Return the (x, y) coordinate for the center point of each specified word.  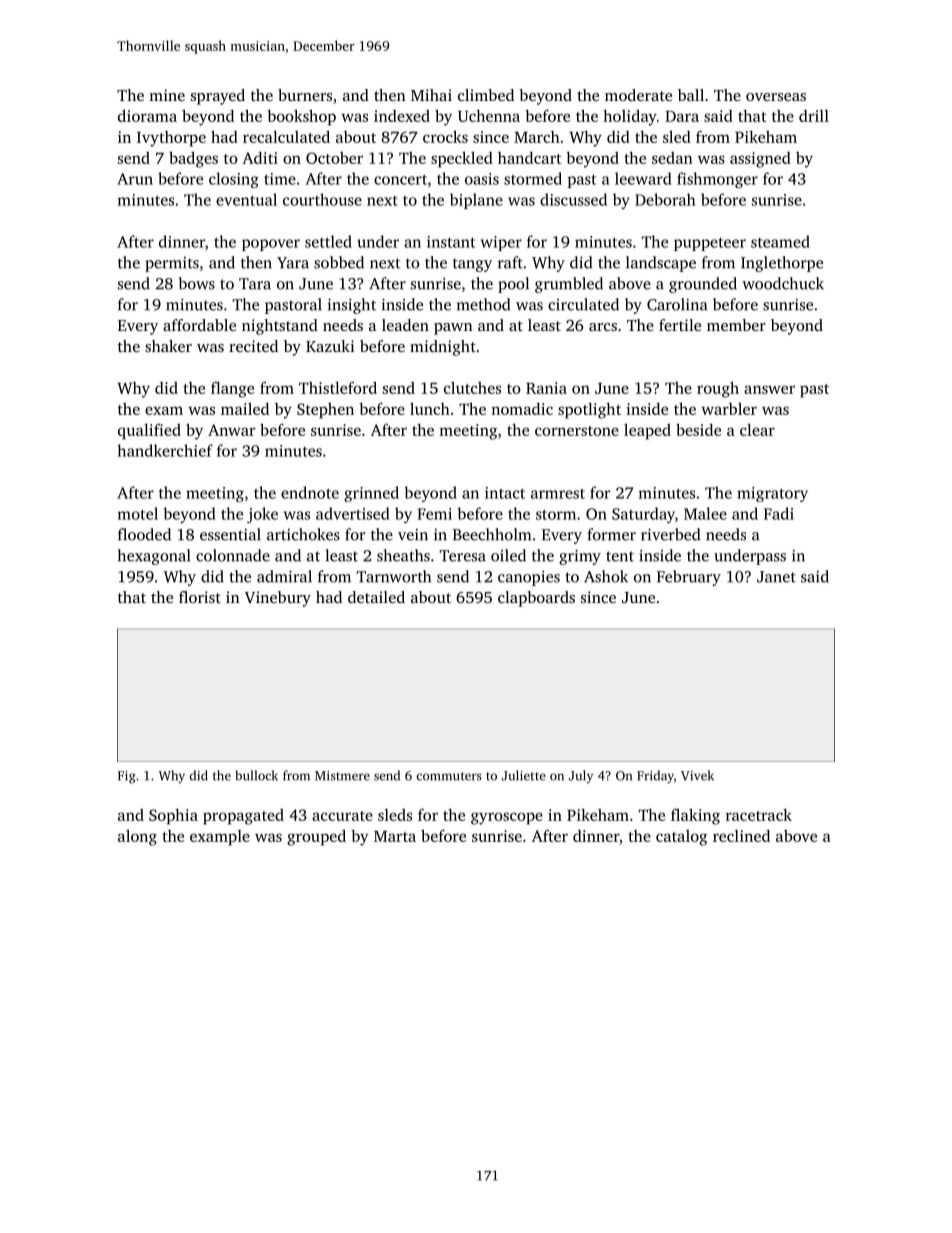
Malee (705, 513)
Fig (126, 777)
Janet (776, 577)
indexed (402, 116)
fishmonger (717, 180)
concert (400, 179)
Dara (682, 116)
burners (305, 95)
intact (505, 493)
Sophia (173, 817)
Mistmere (342, 776)
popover (271, 245)
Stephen (325, 411)
